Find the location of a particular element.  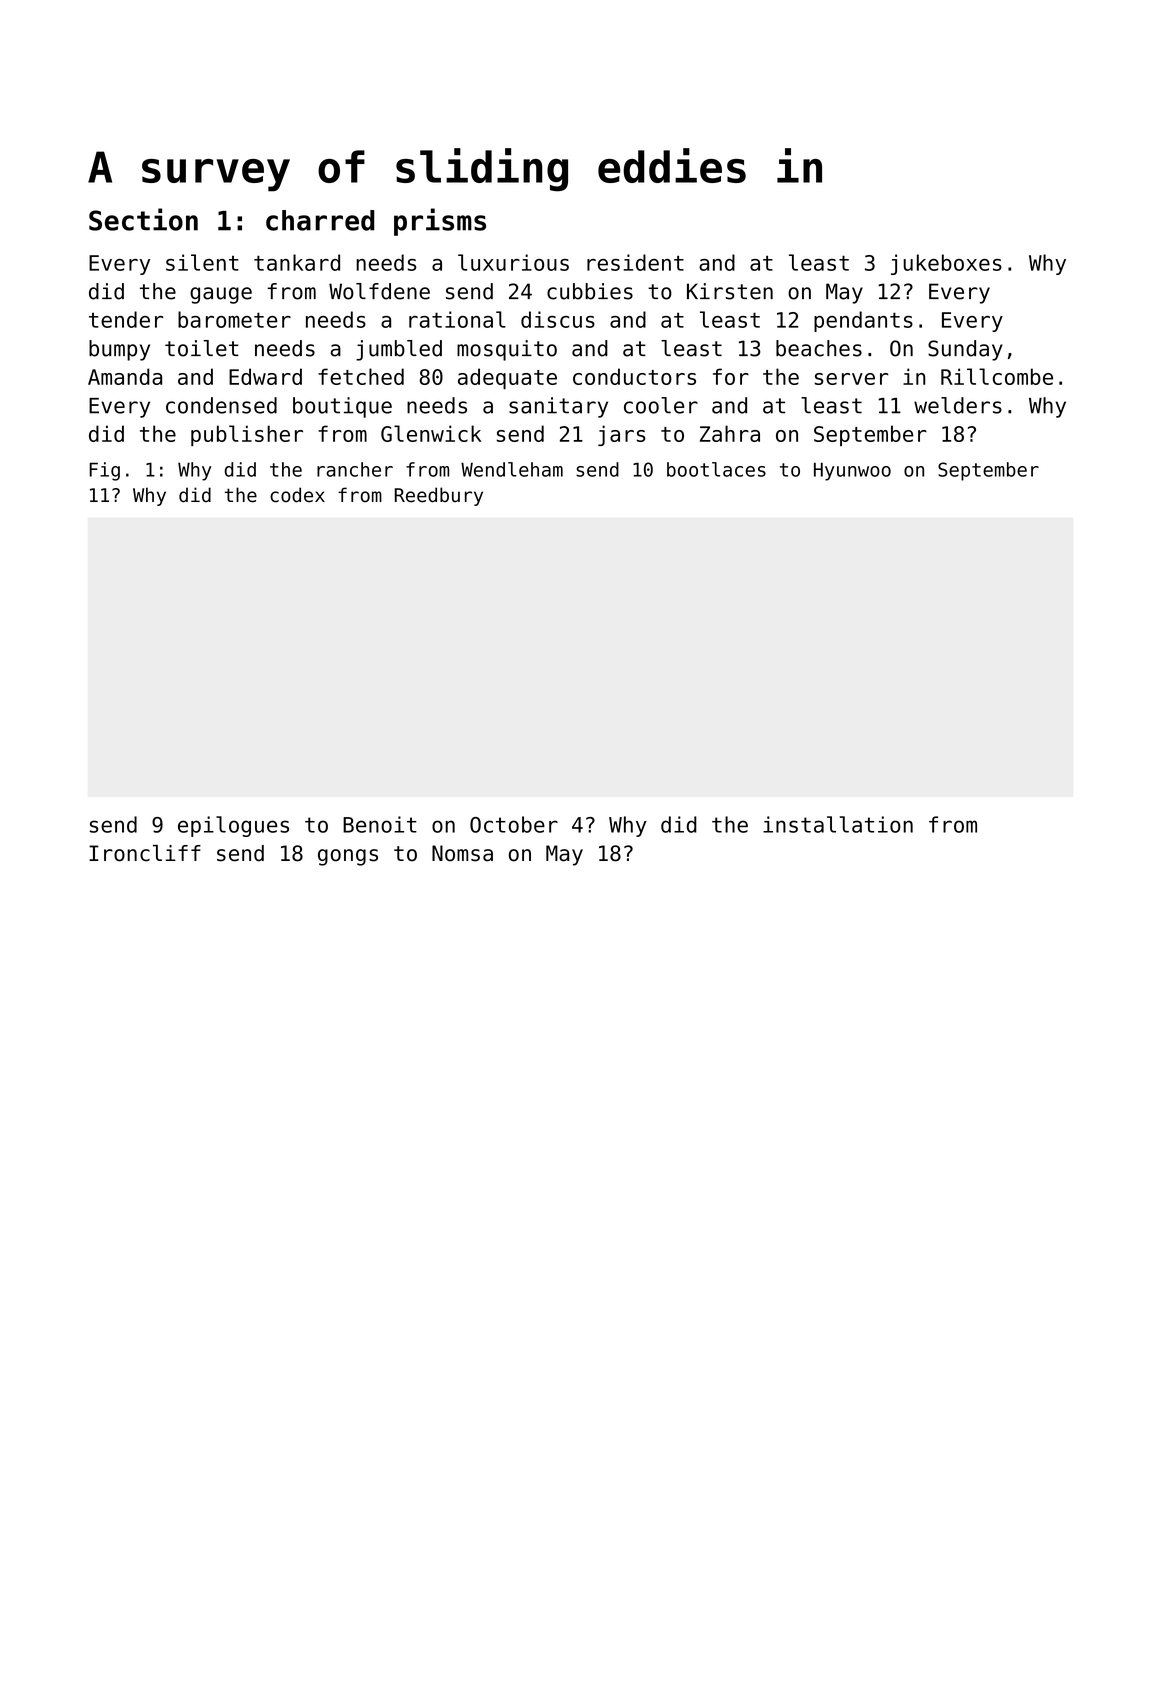

jukeboxes is located at coordinates (946, 264).
